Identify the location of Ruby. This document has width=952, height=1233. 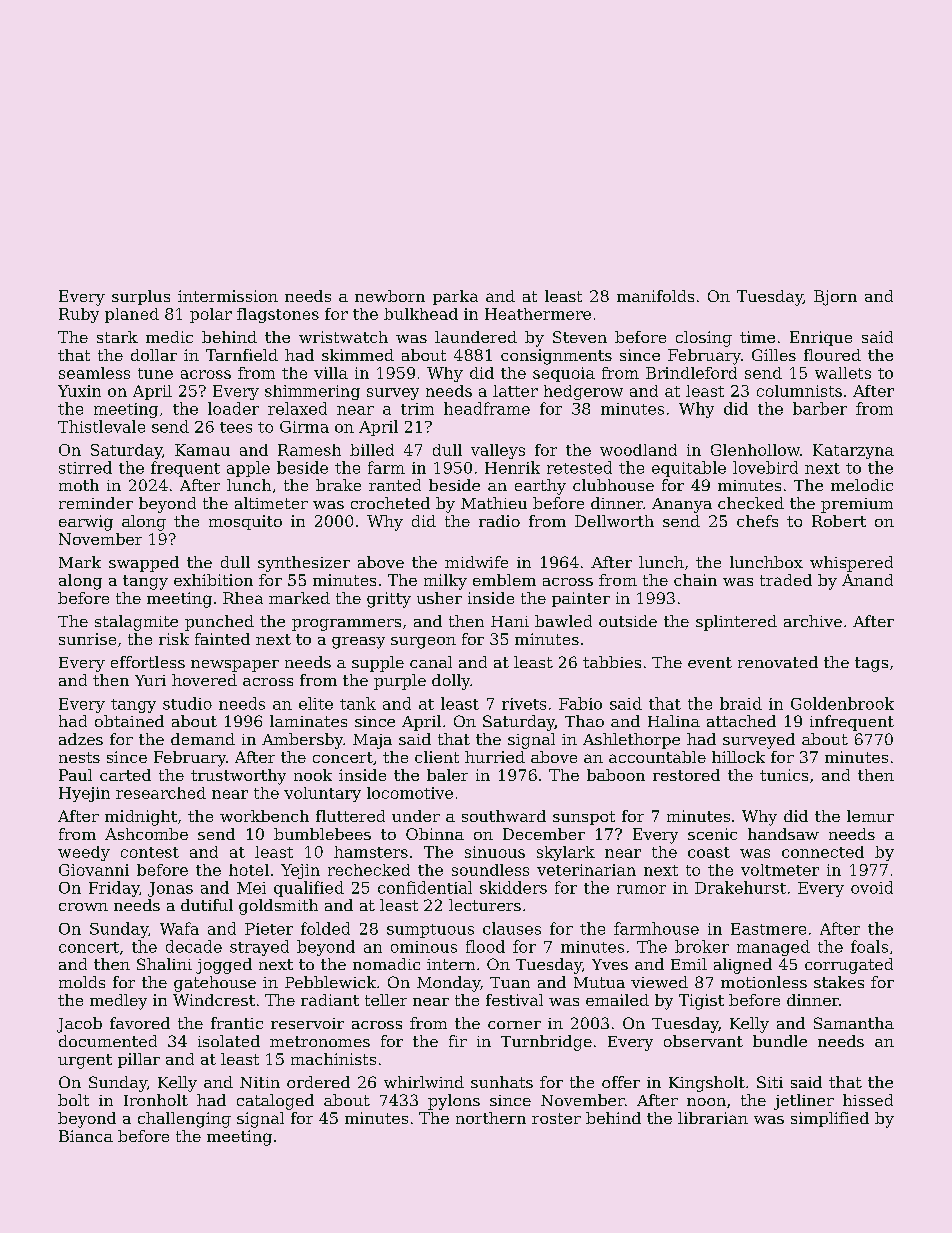
(79, 315).
